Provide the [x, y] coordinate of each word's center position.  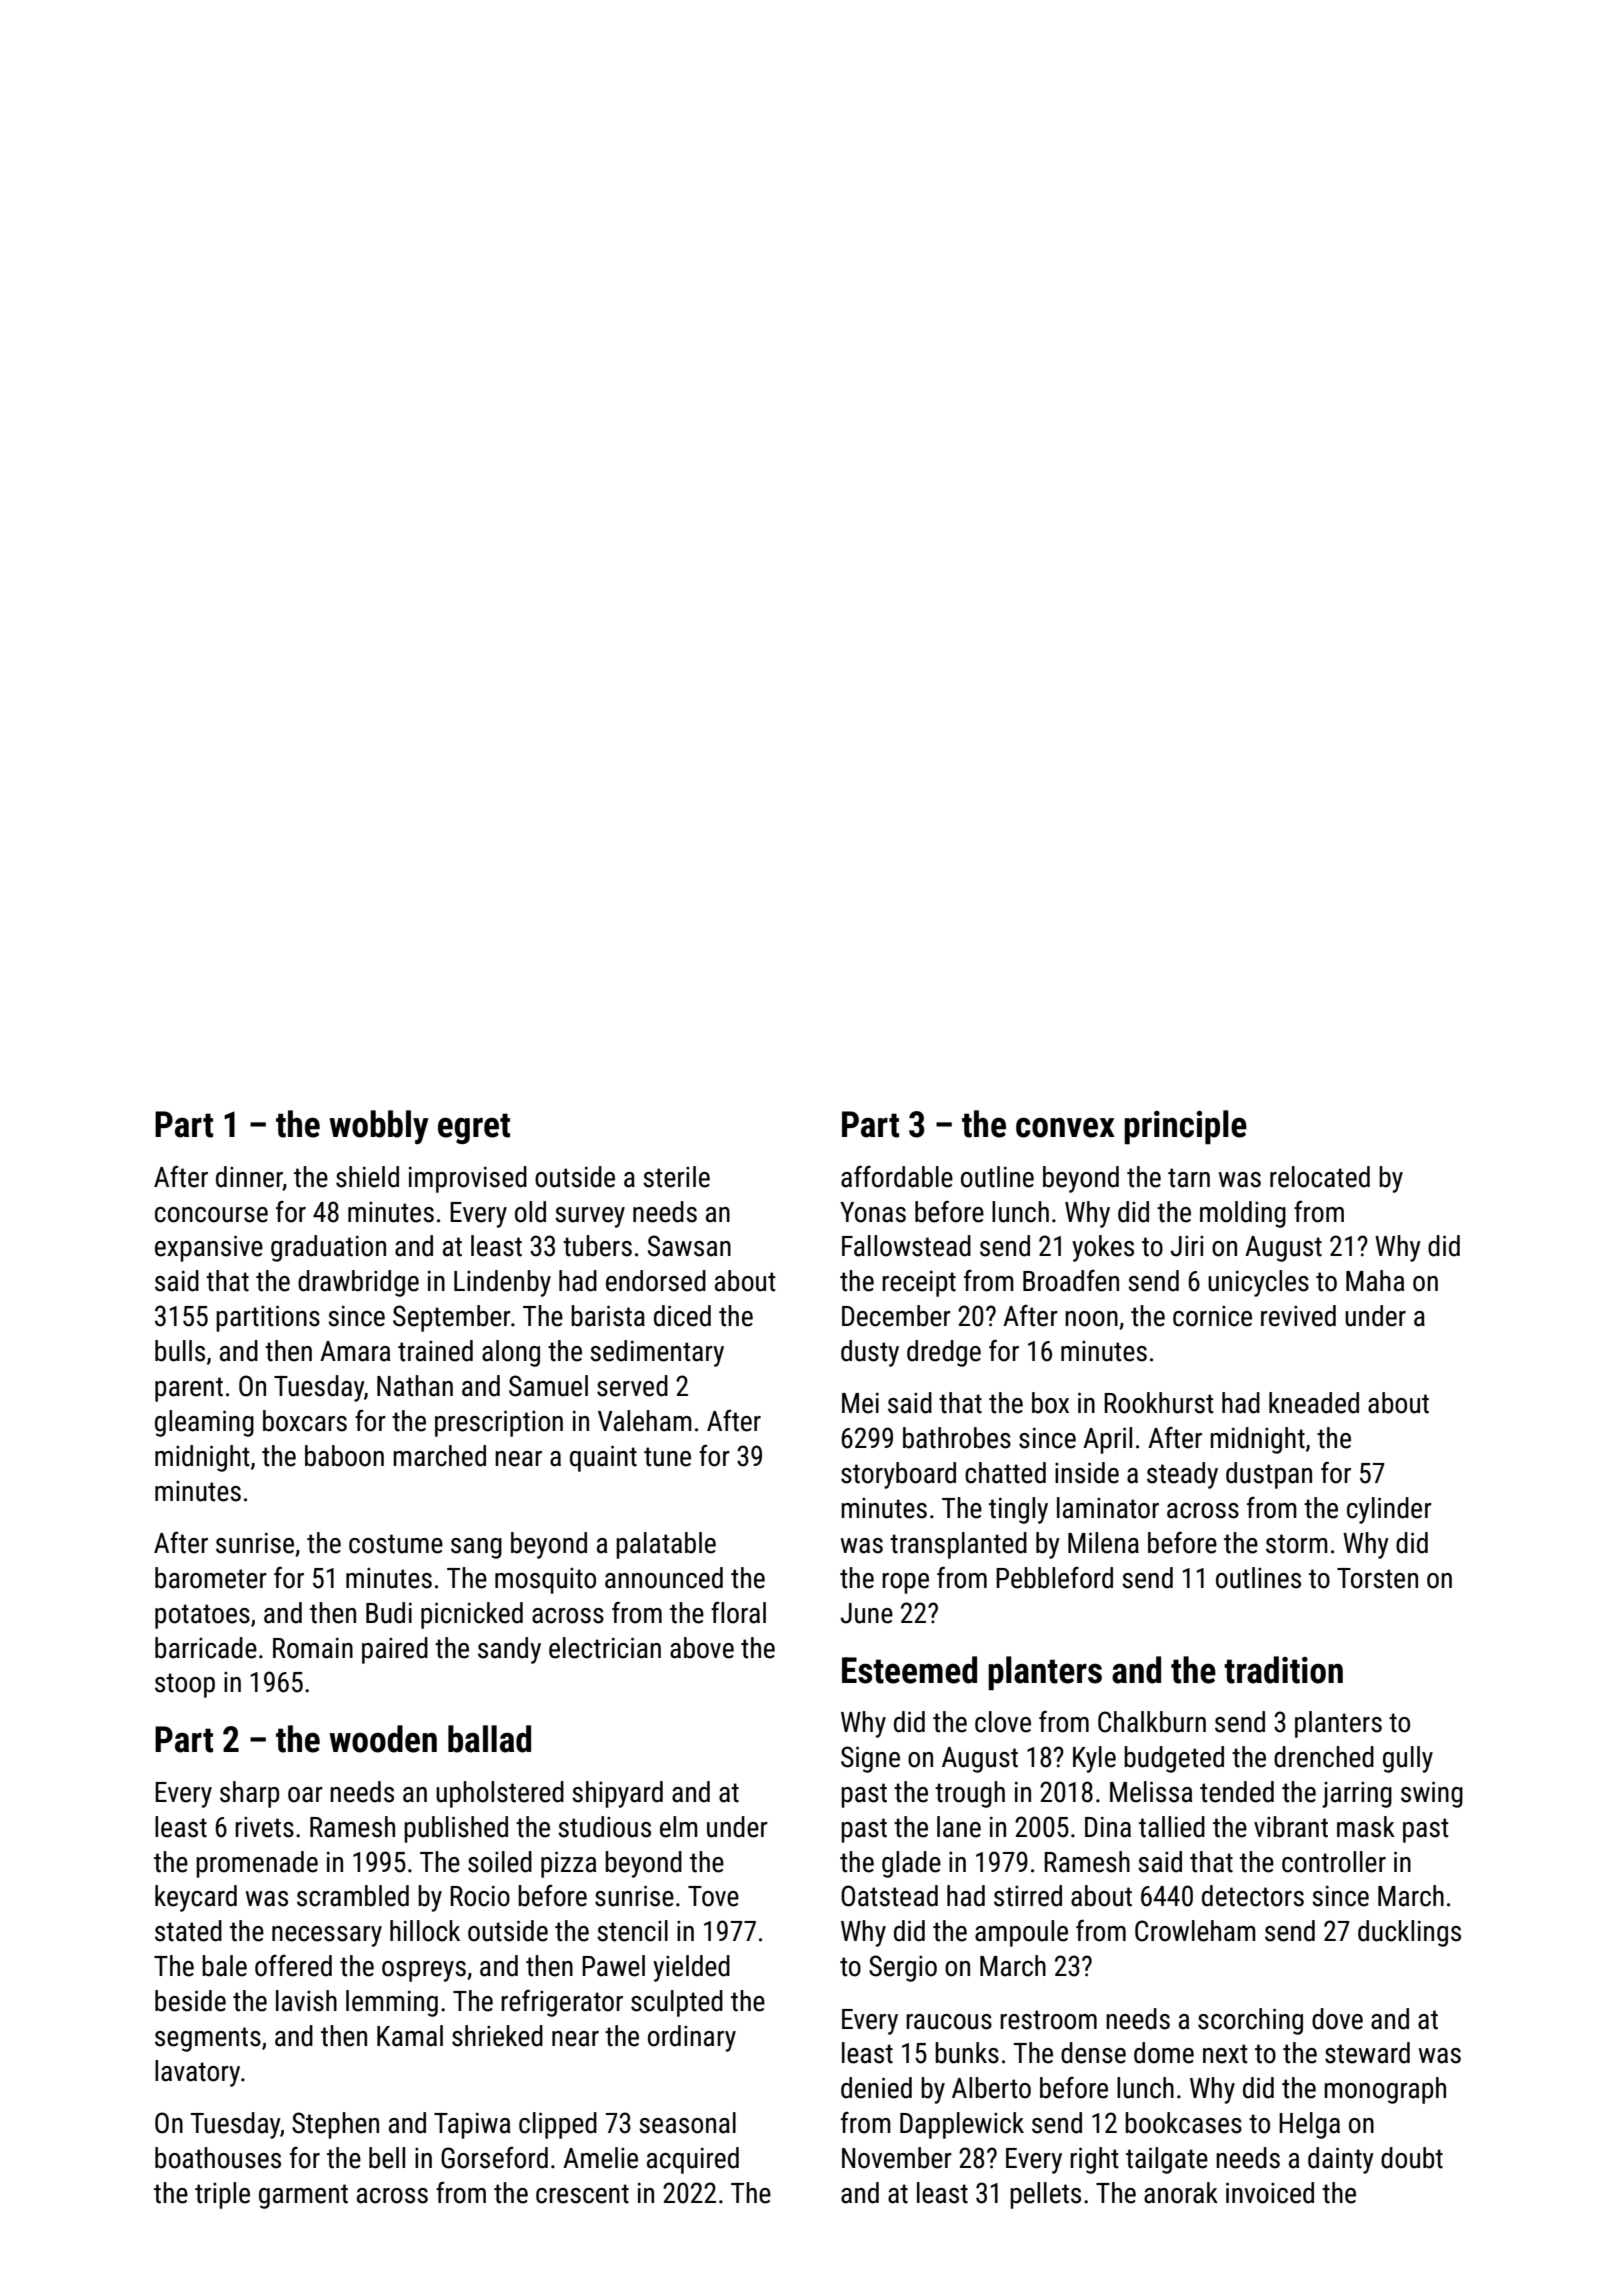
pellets [1045, 2195]
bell [387, 2158]
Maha [1375, 1281]
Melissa [1151, 1792]
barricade [206, 1648]
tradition [1283, 1670]
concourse [211, 1215]
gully [1408, 1759]
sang [476, 1548]
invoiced [1270, 2193]
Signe [870, 1759]
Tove [713, 1896]
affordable [897, 1177]
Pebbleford [1054, 1578]
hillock [425, 1931]
